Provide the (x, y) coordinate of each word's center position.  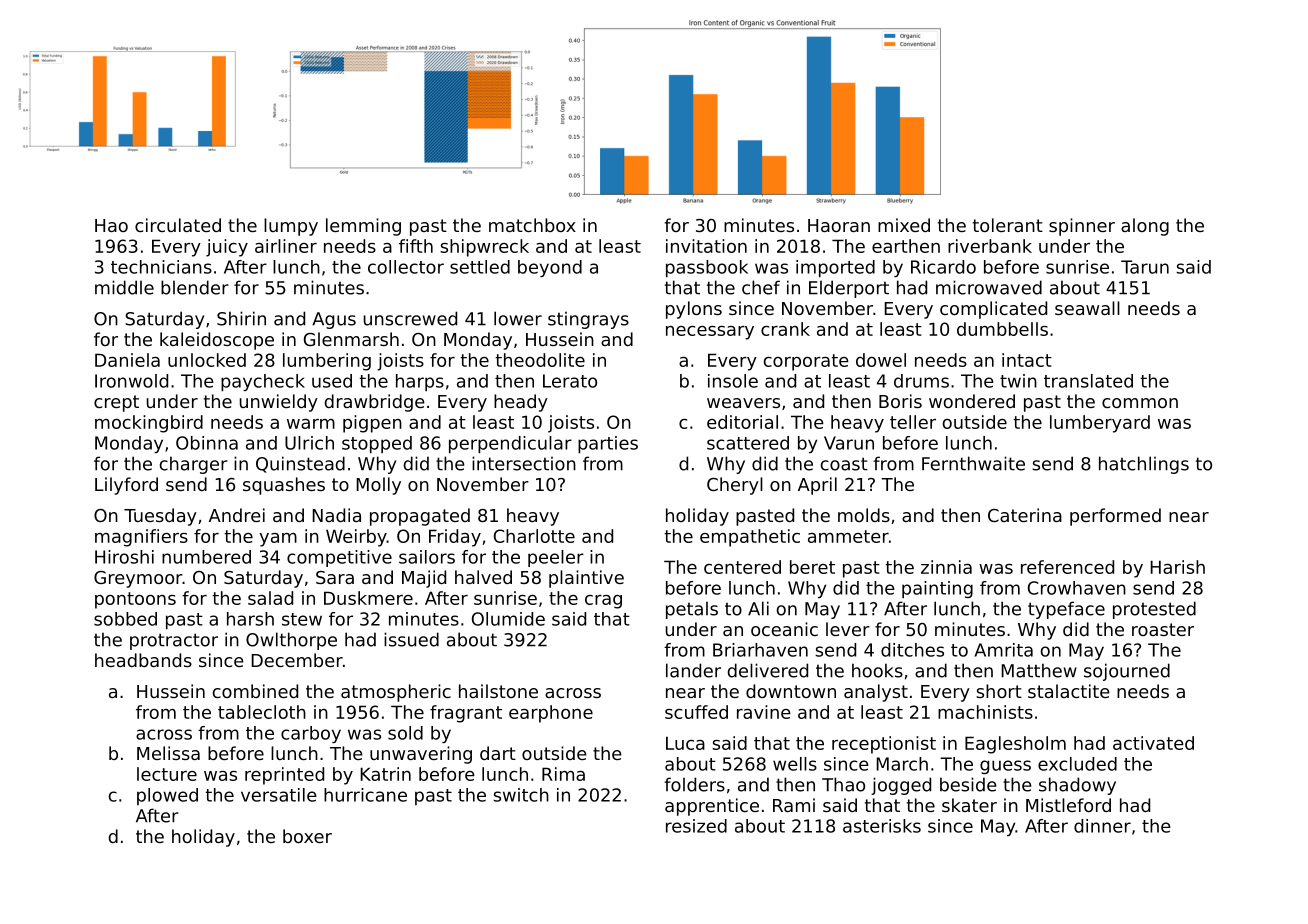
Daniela (127, 360)
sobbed (125, 619)
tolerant (1008, 225)
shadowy (1077, 786)
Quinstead (300, 464)
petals (692, 610)
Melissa (168, 753)
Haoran (839, 225)
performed (1115, 517)
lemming (363, 227)
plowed (167, 796)
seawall (1087, 308)
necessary (710, 333)
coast (844, 464)
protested (1154, 610)
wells (795, 764)
